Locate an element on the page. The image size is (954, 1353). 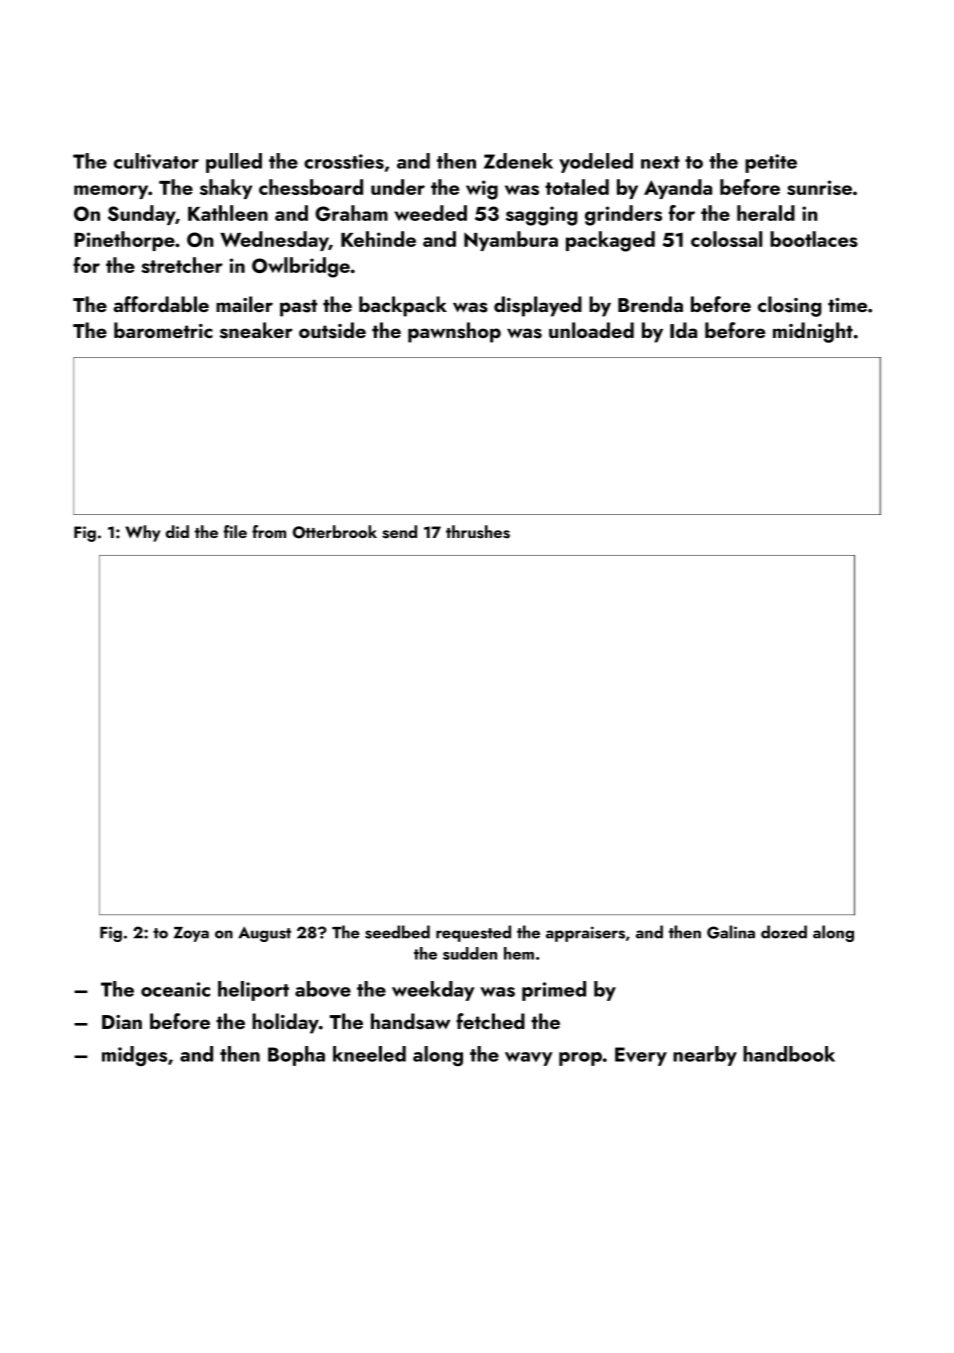
file is located at coordinates (235, 531).
